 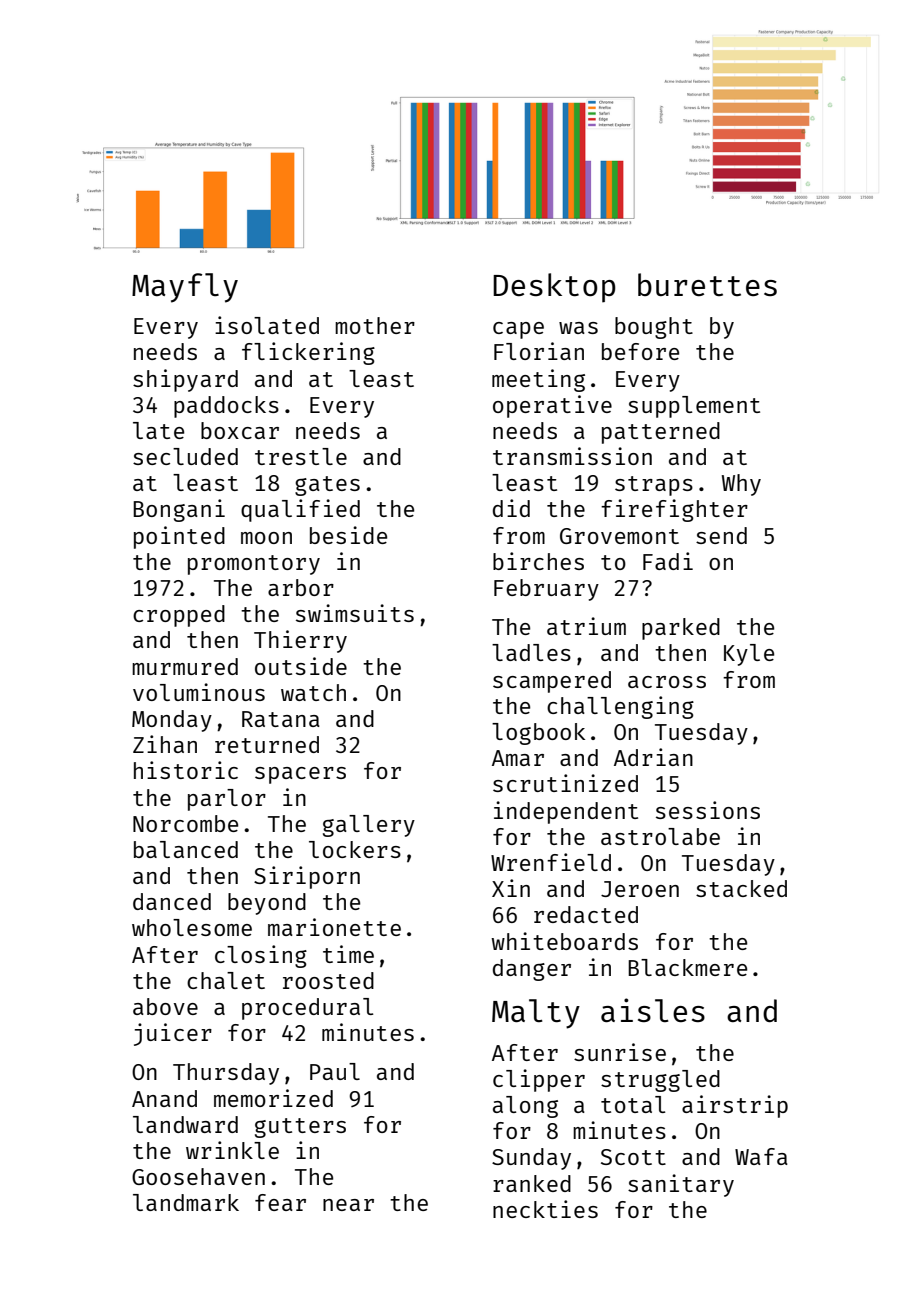 I want to click on gallery, so click(x=369, y=826).
